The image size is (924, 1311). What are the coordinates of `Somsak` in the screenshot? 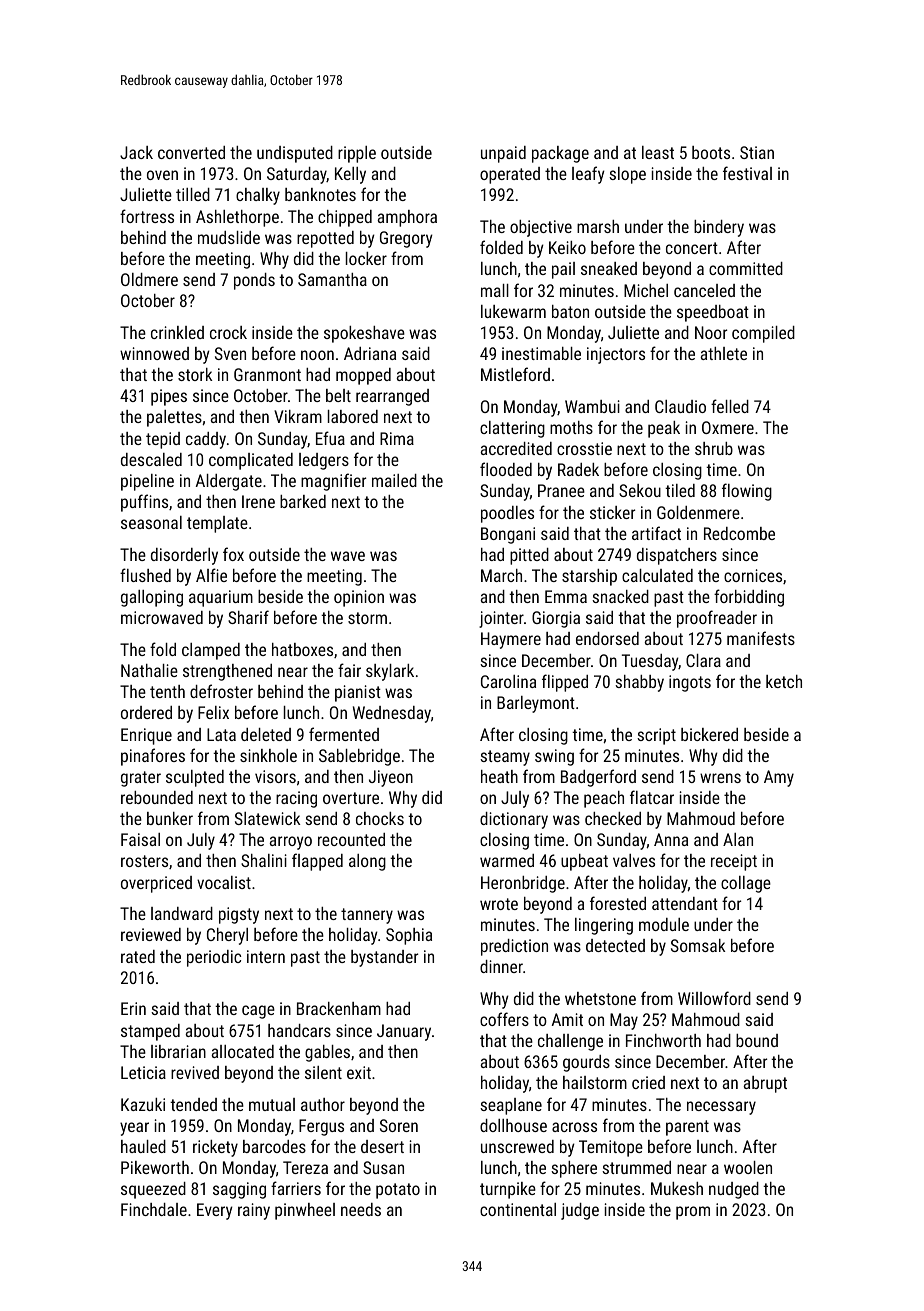 It's located at (698, 945).
